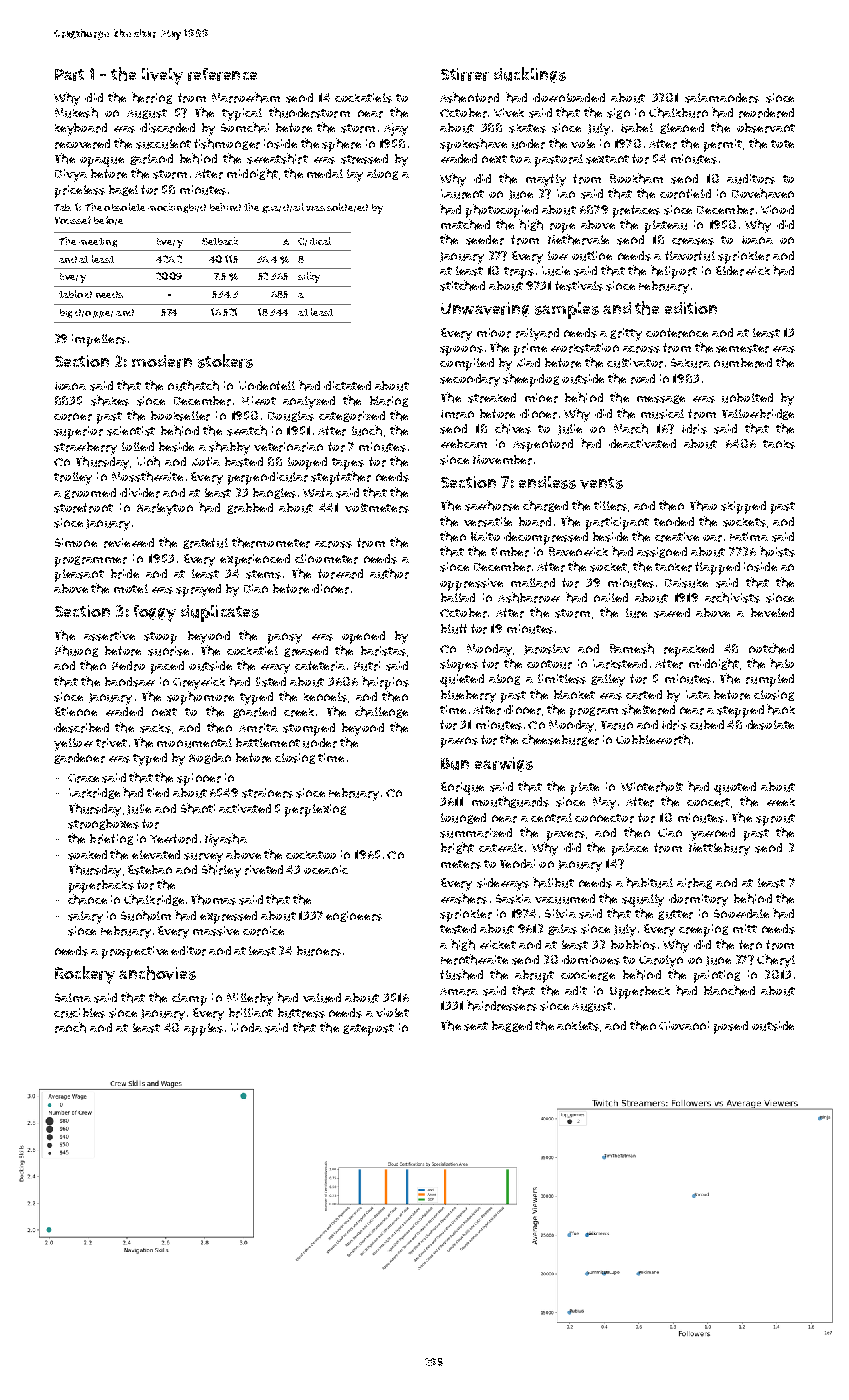  What do you see at coordinates (465, 74) in the image?
I see `Stirrer` at bounding box center [465, 74].
